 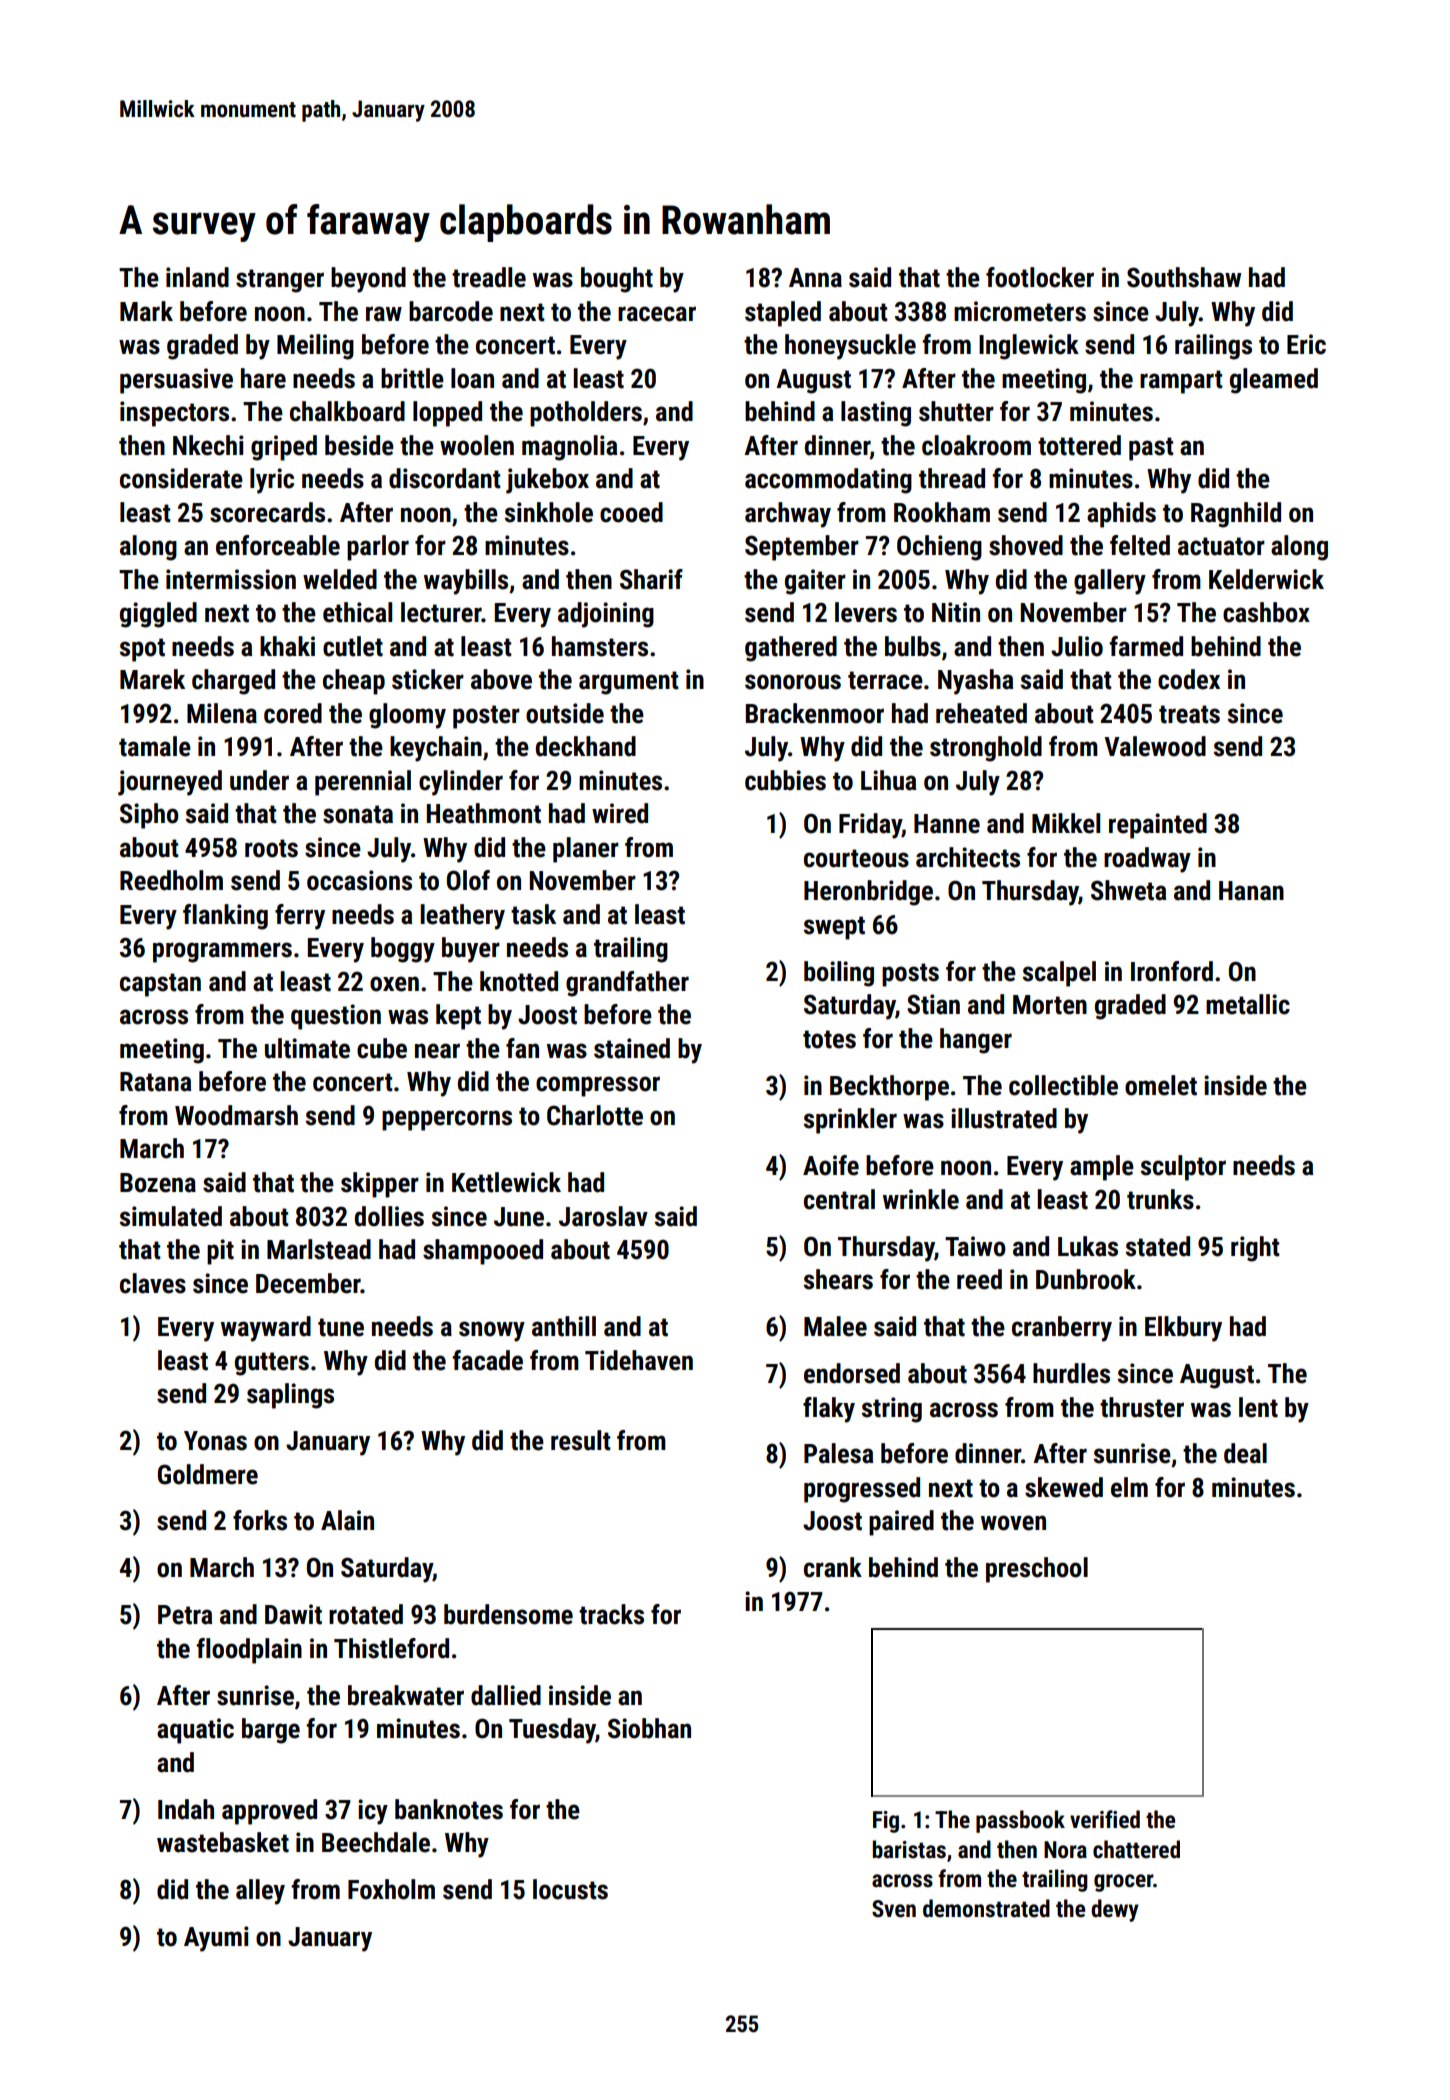 I want to click on bought, so click(x=617, y=280).
